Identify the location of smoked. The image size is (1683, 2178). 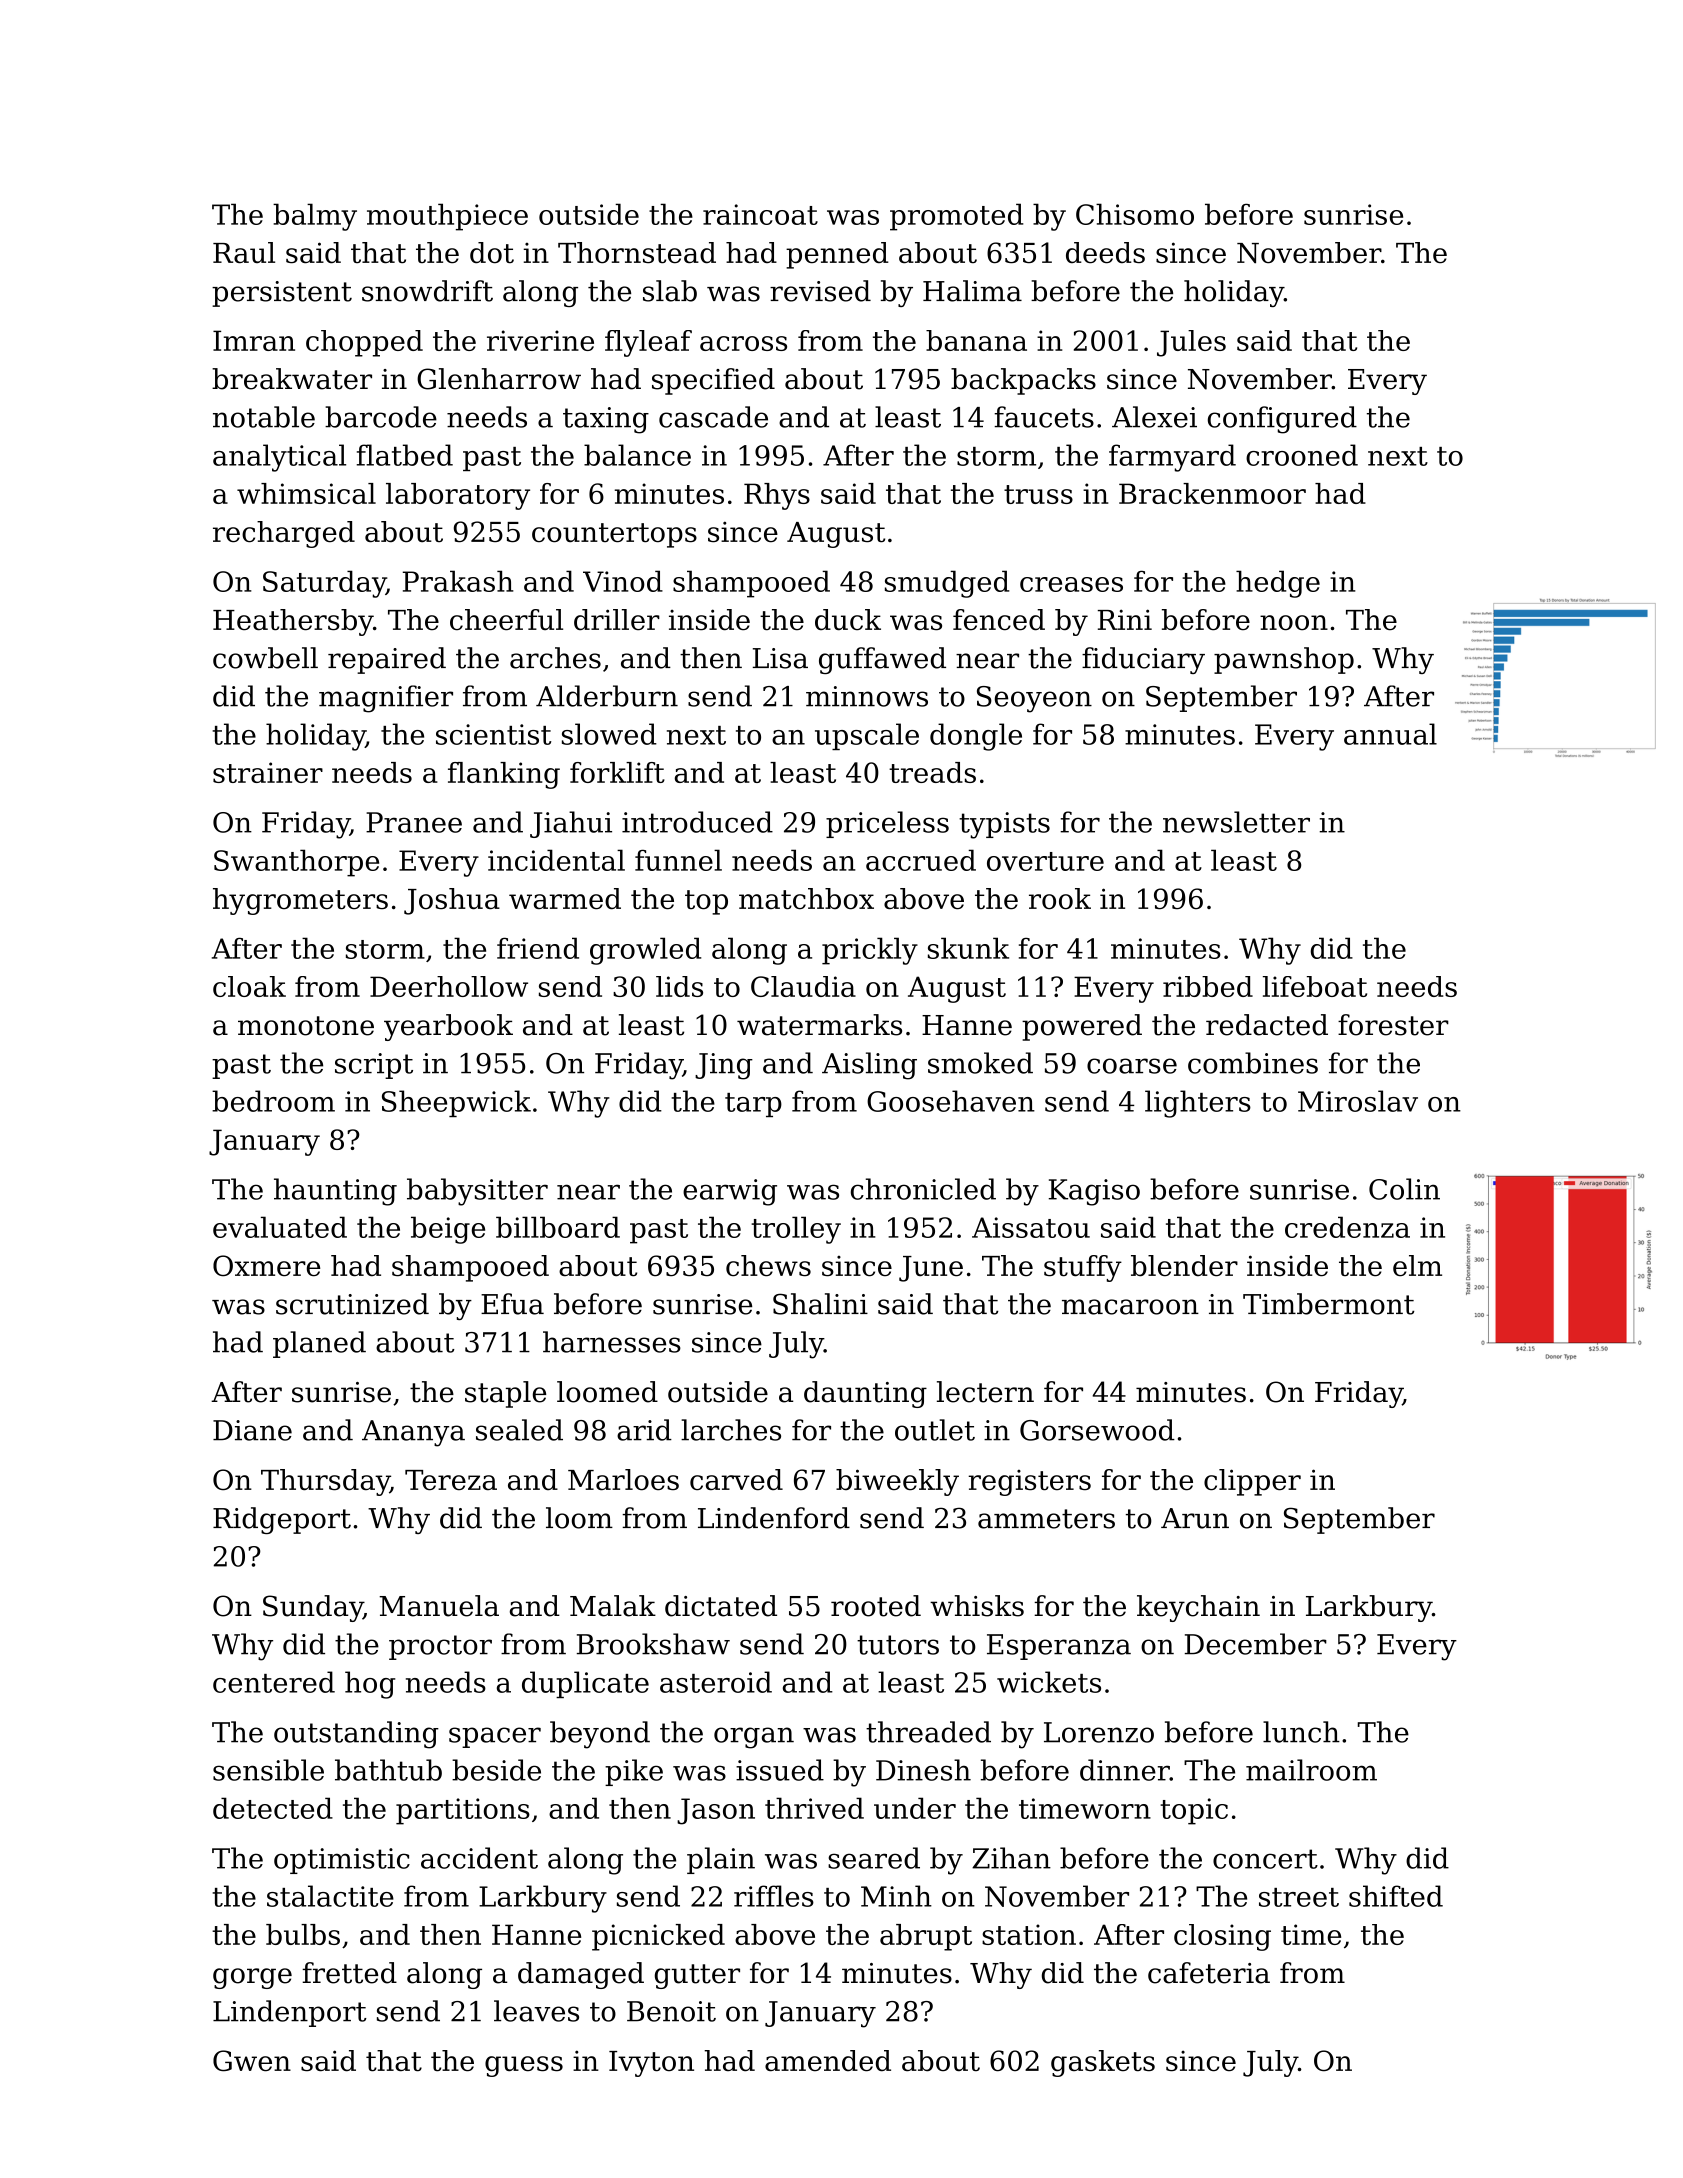
(980, 1063).
